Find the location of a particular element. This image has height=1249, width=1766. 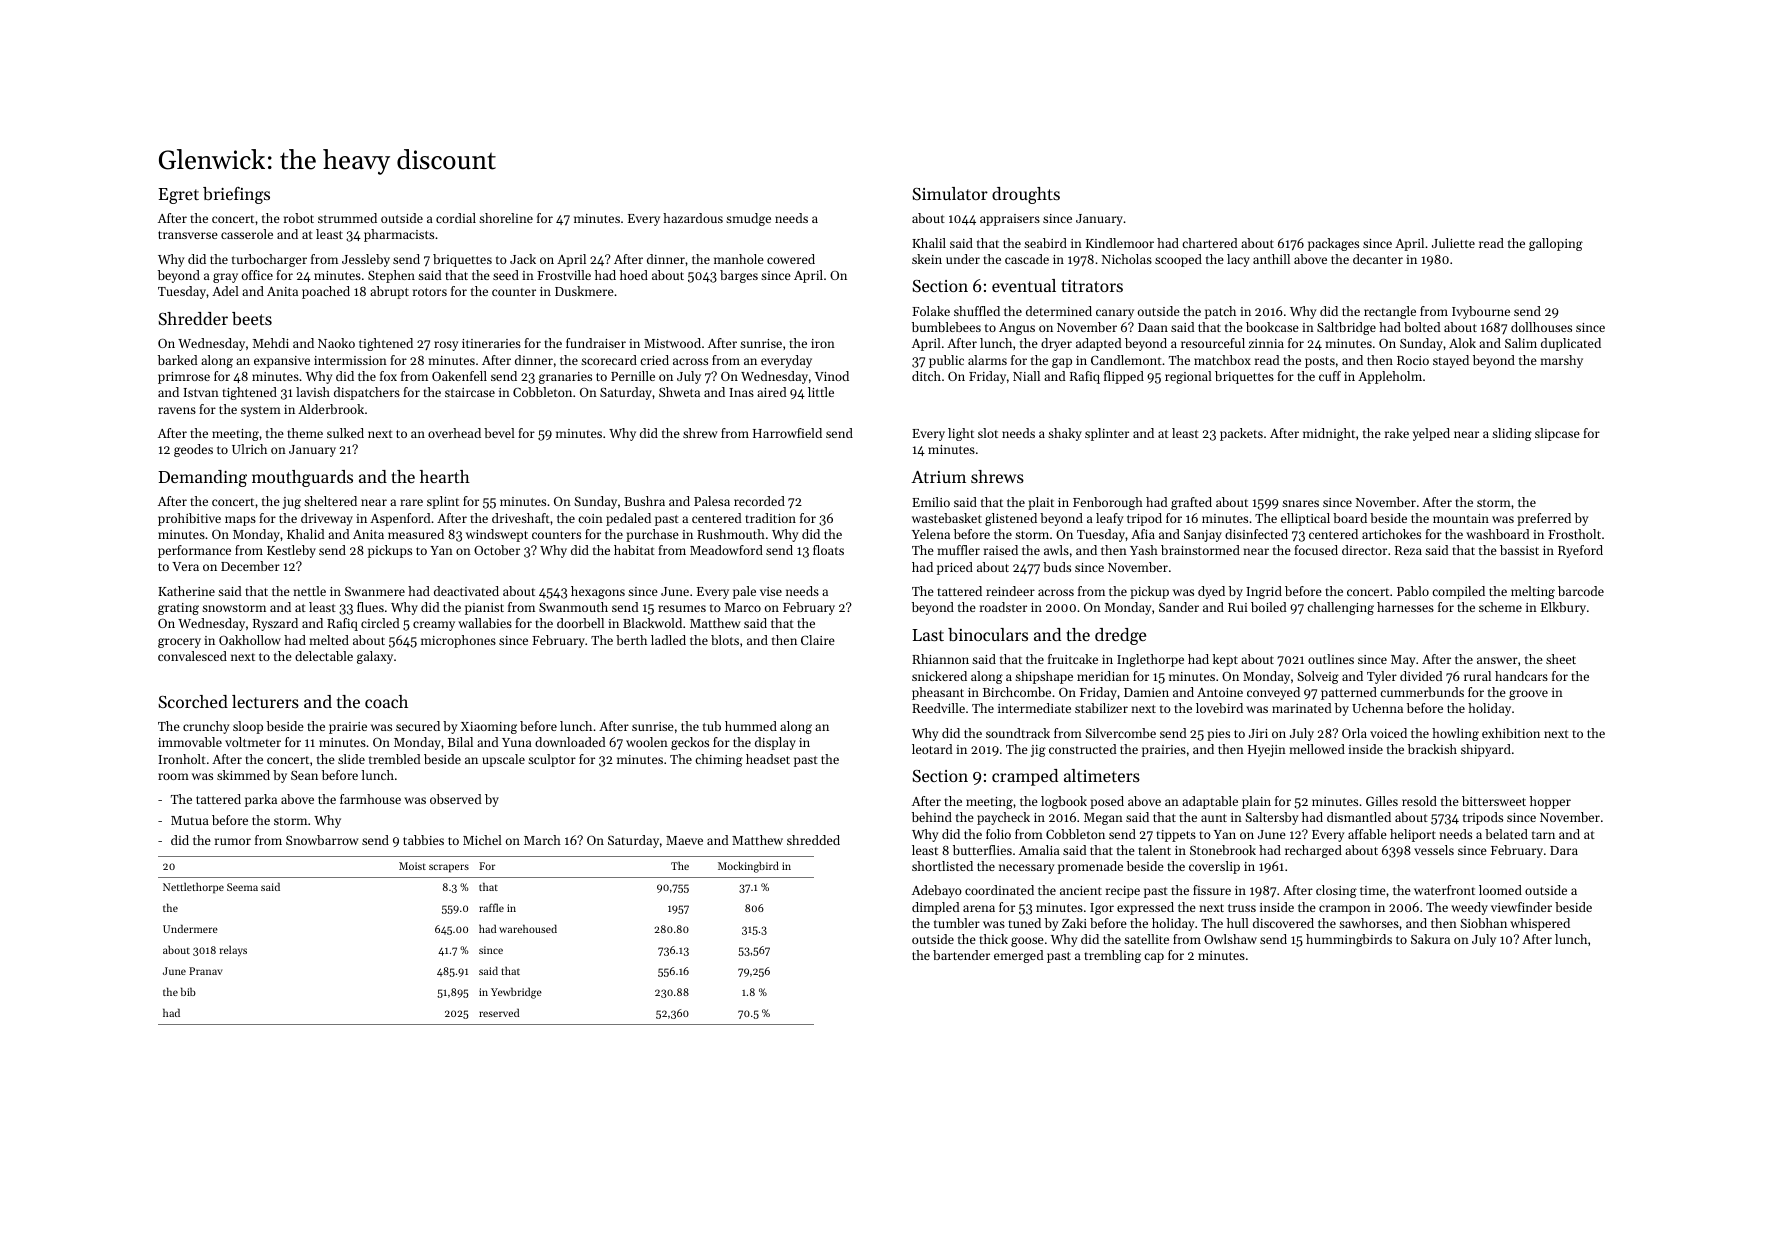

hopper is located at coordinates (1550, 802).
